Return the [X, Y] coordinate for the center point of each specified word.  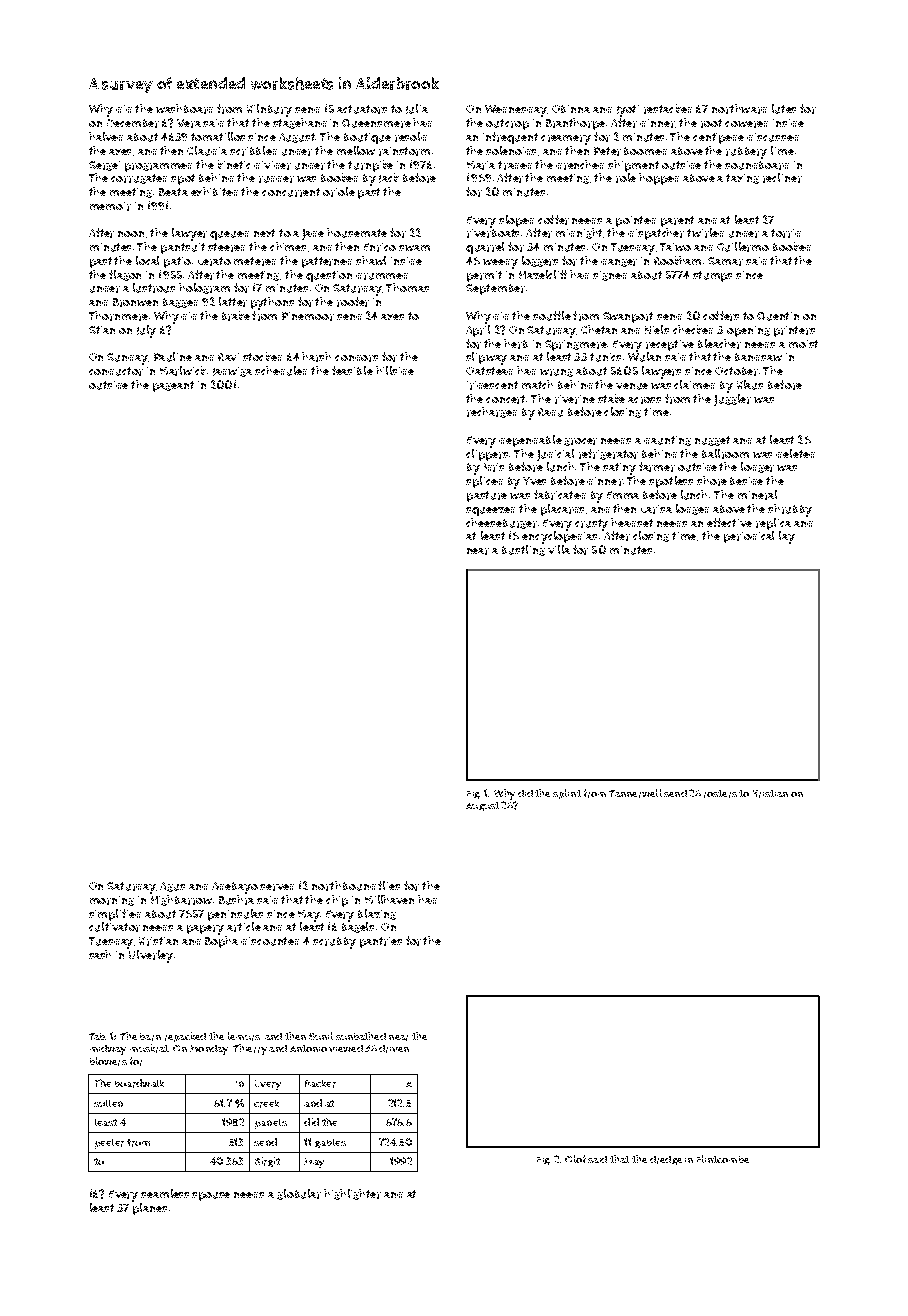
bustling [523, 550]
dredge [666, 1160]
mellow [356, 150]
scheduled [281, 371]
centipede [718, 138]
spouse [211, 1196]
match [537, 384]
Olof [575, 1159]
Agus [172, 887]
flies [389, 885]
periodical [749, 537]
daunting [667, 441]
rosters [720, 794]
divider [272, 165]
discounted [270, 941]
